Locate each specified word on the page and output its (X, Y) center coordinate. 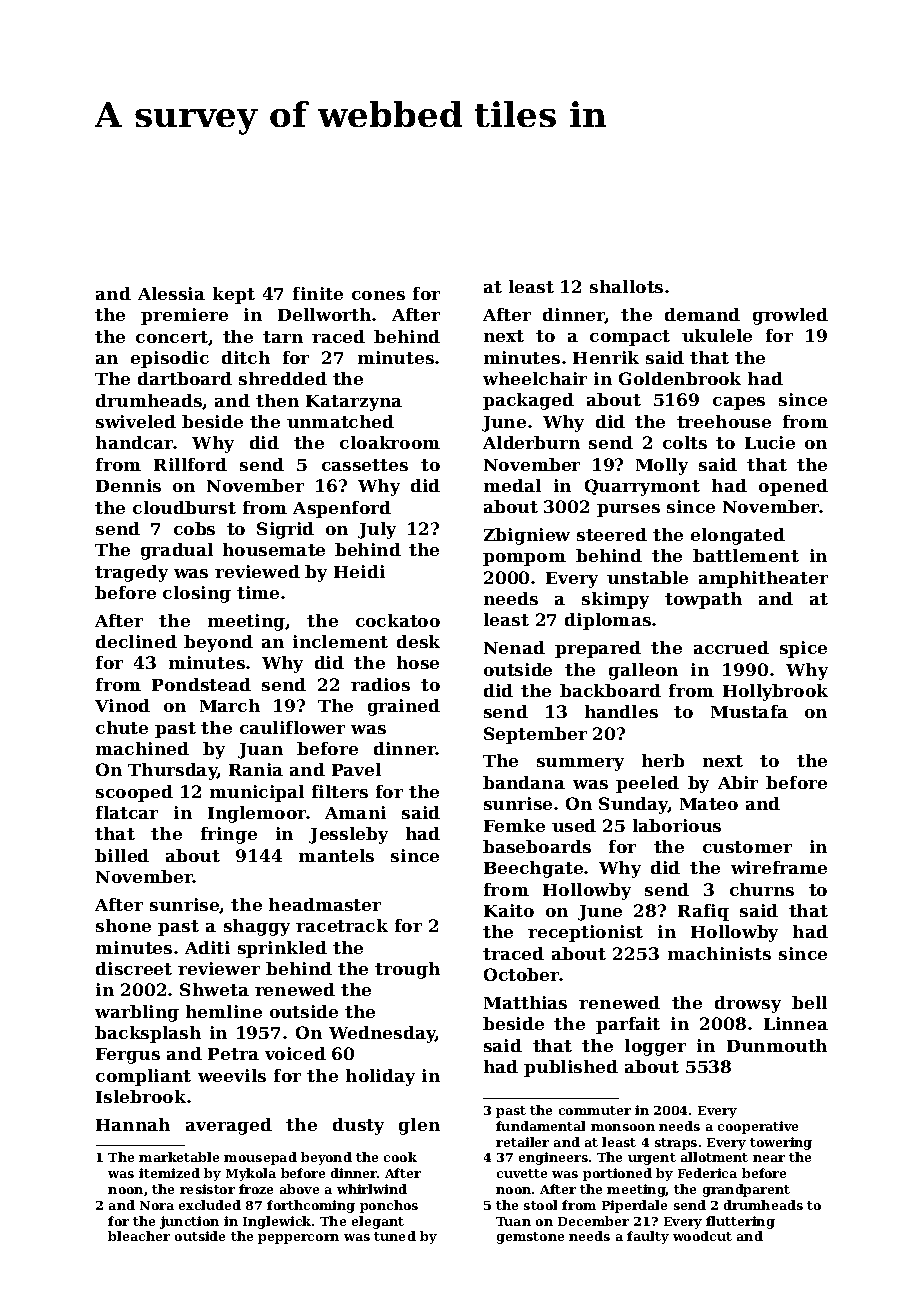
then (277, 400)
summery (580, 764)
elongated (738, 536)
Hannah (133, 1124)
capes (739, 403)
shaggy (257, 927)
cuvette (522, 1173)
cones (378, 295)
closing (197, 594)
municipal (257, 793)
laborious (677, 825)
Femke (514, 825)
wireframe (779, 867)
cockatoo (398, 620)
